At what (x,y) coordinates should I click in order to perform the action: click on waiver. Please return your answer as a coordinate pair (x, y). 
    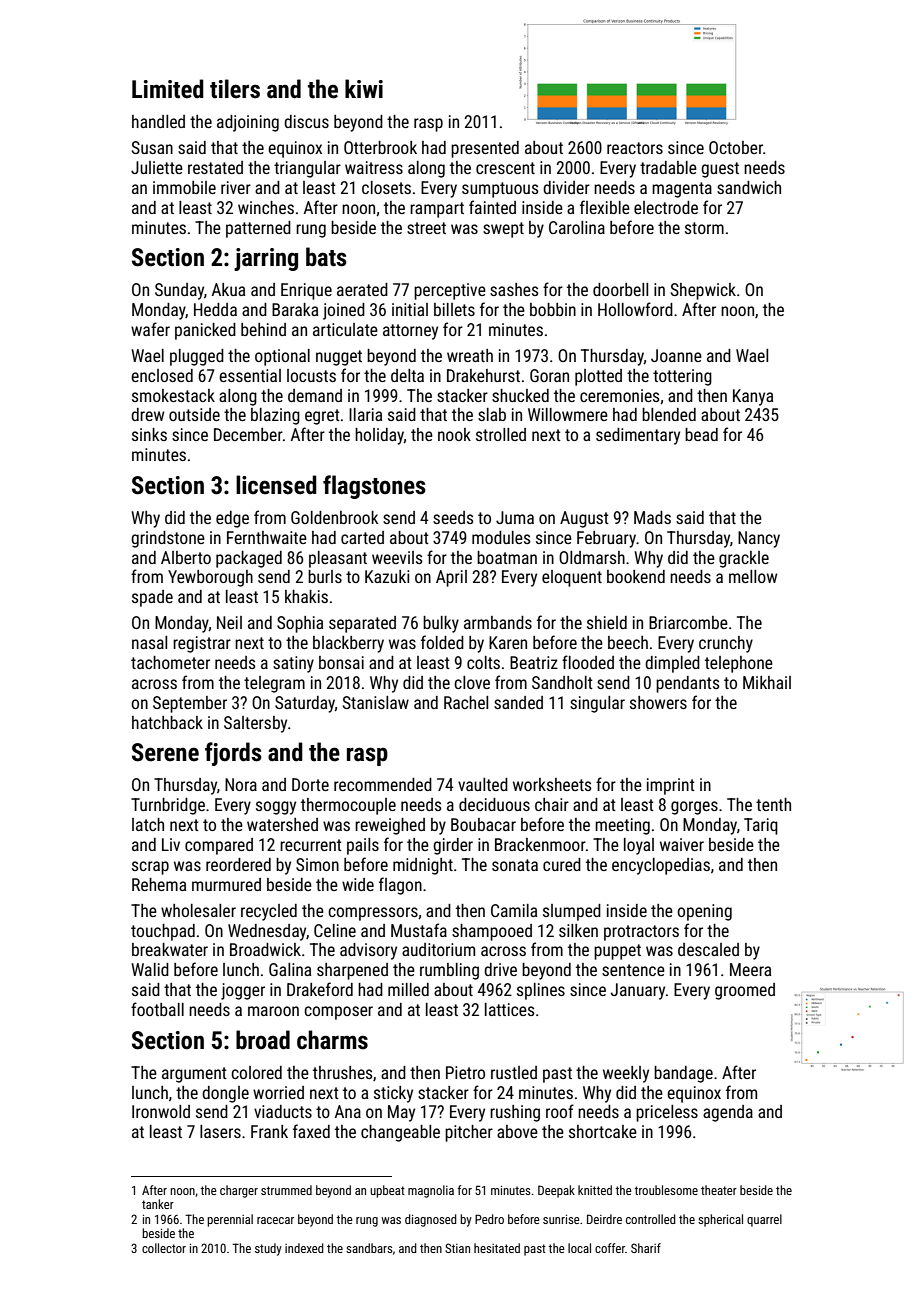
    Looking at the image, I should click on (682, 844).
